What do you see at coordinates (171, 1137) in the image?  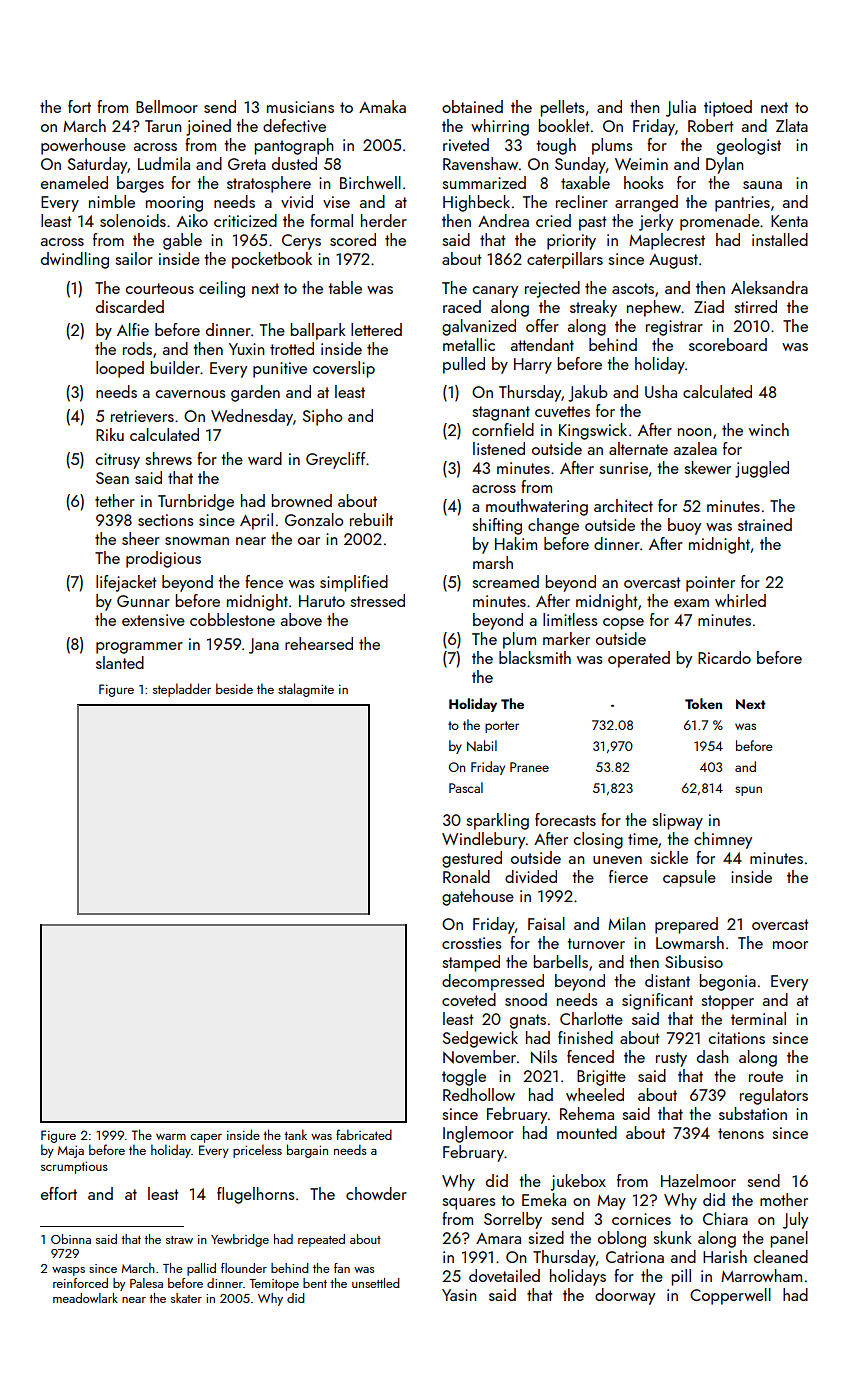 I see `warm` at bounding box center [171, 1137].
